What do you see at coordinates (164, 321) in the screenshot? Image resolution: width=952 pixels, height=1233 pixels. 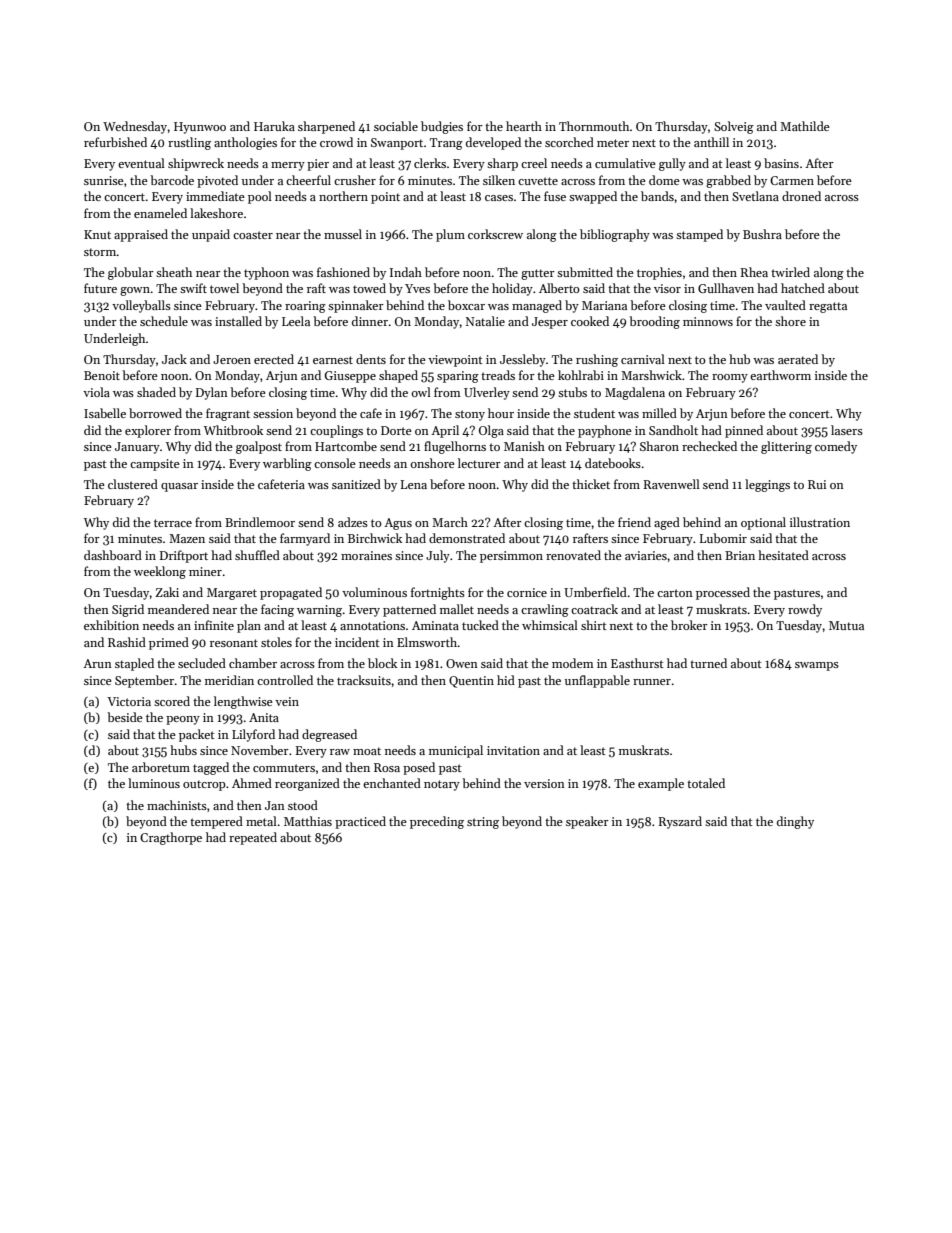 I see `schedule` at bounding box center [164, 321].
